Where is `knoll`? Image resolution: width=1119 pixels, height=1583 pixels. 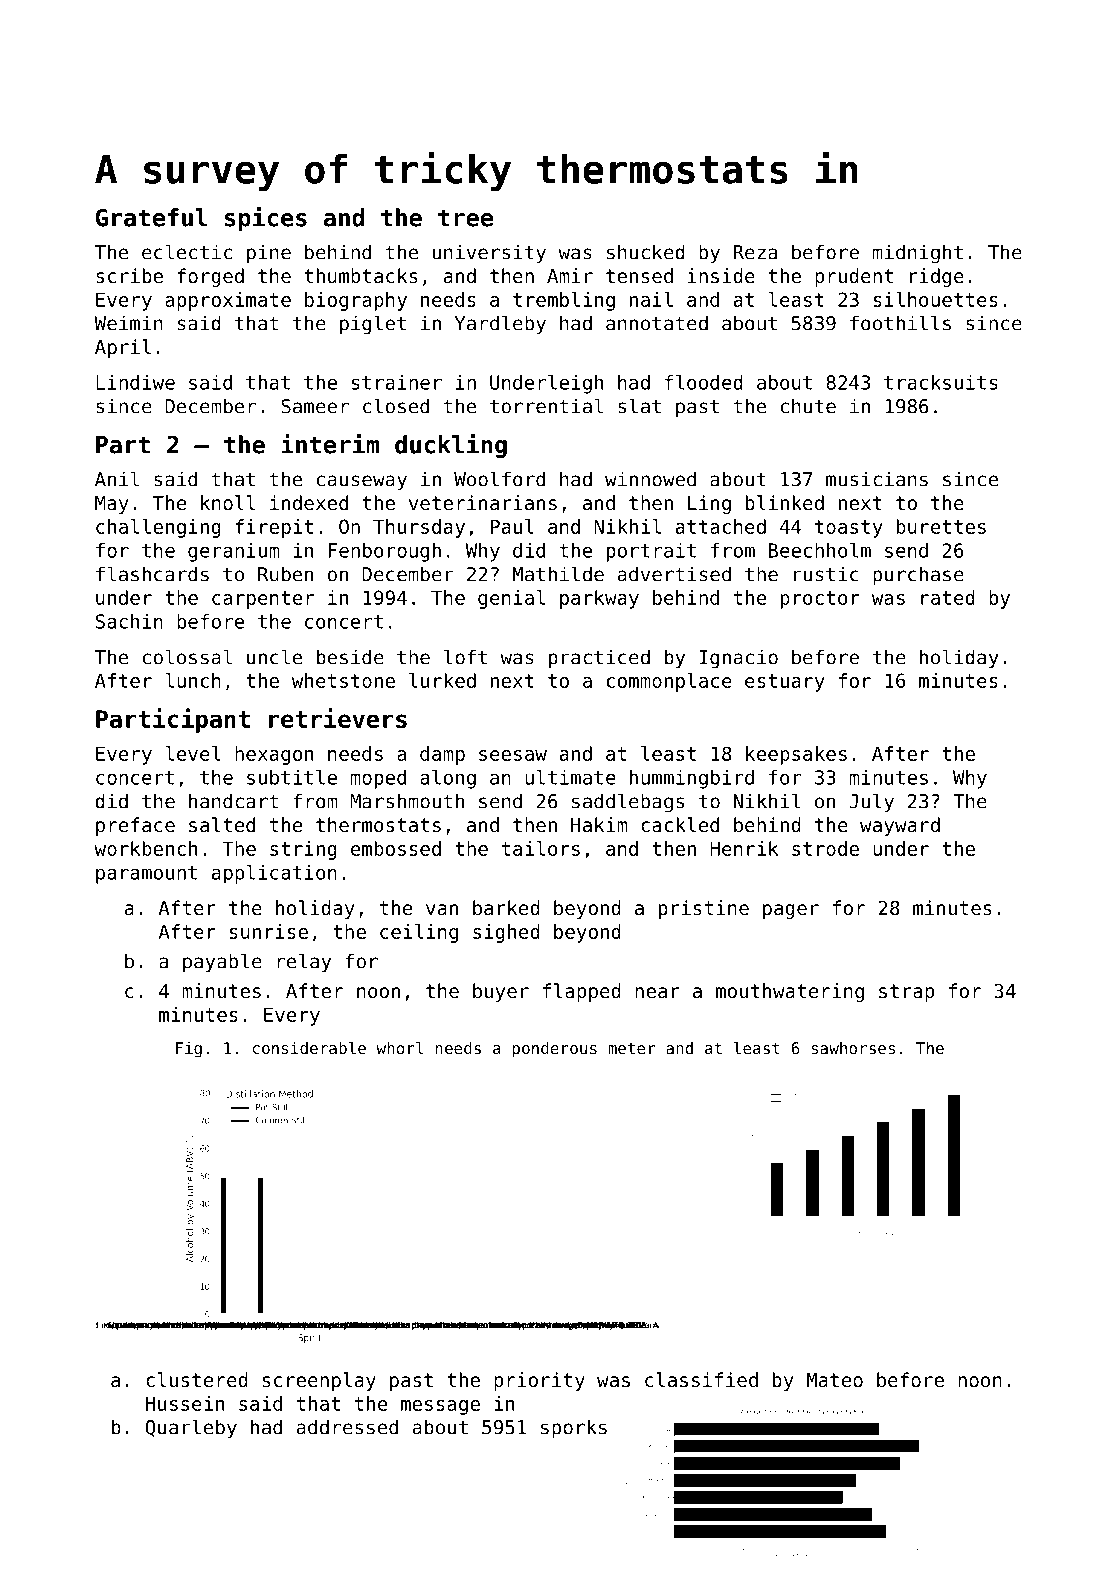 knoll is located at coordinates (228, 502).
